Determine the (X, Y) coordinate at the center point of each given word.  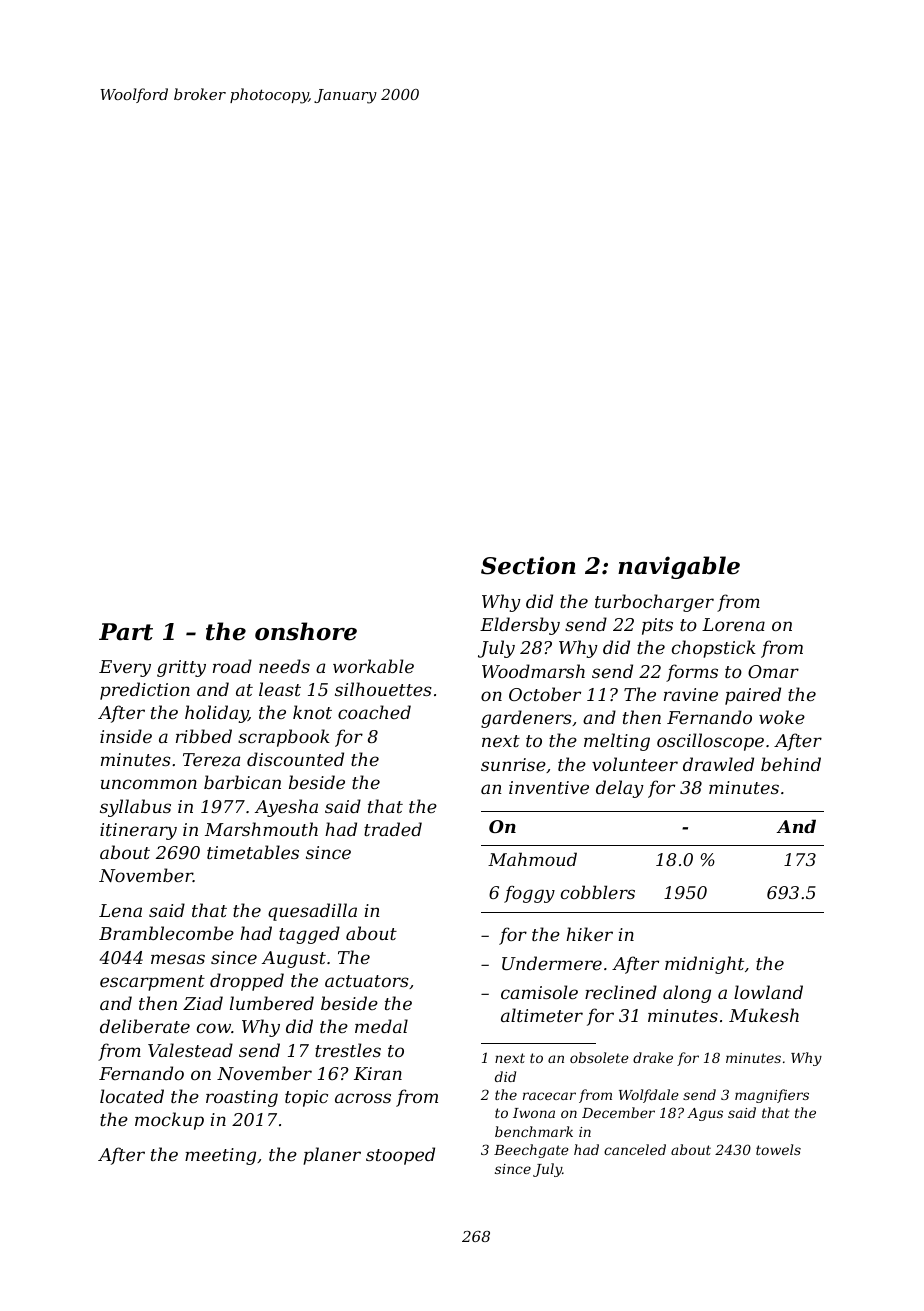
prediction (145, 691)
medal (381, 1026)
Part (126, 632)
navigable (679, 567)
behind (791, 764)
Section (528, 565)
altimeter (542, 1015)
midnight (704, 965)
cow (214, 1028)
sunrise (513, 764)
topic (306, 1098)
